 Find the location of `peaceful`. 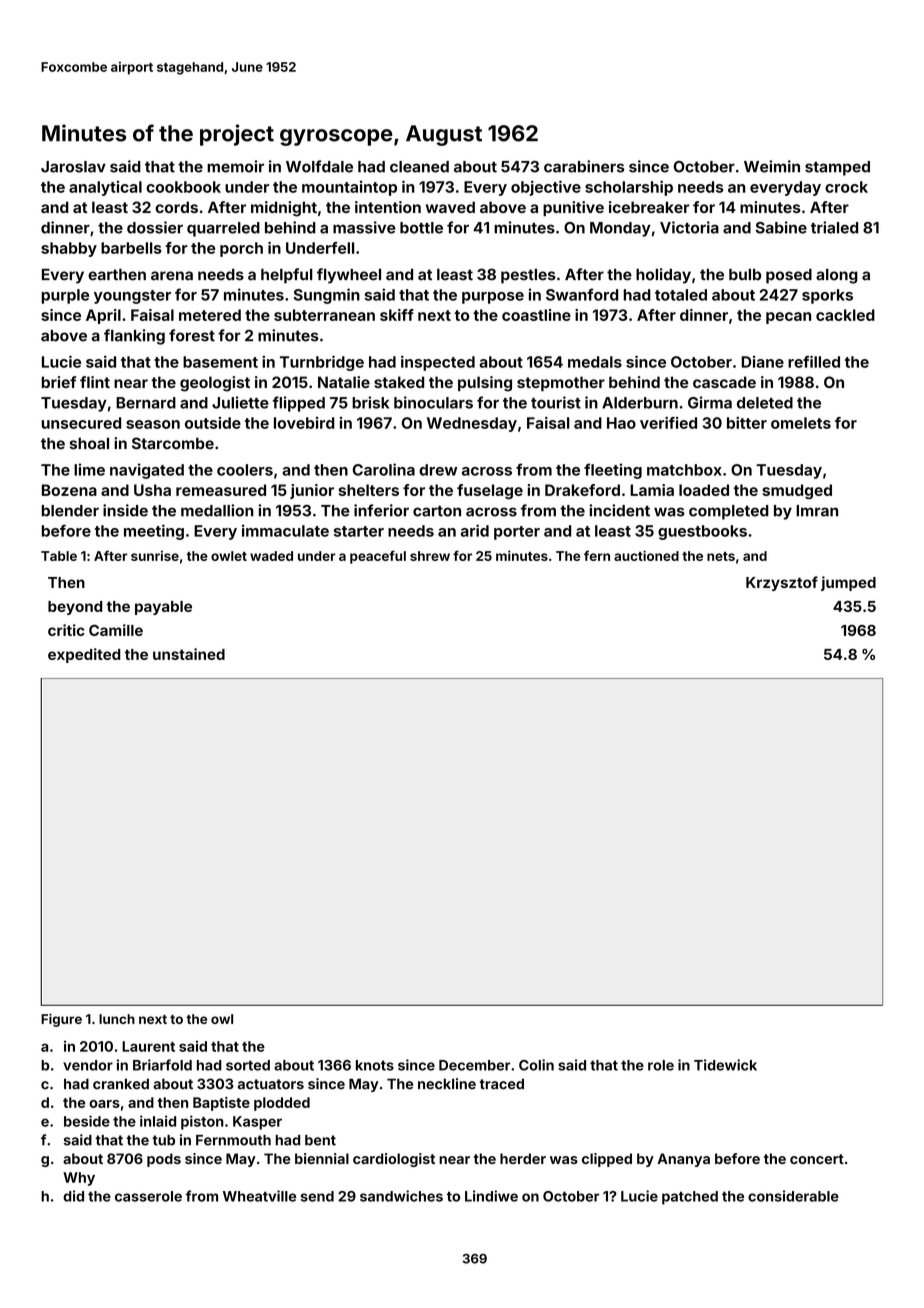

peaceful is located at coordinates (378, 557).
